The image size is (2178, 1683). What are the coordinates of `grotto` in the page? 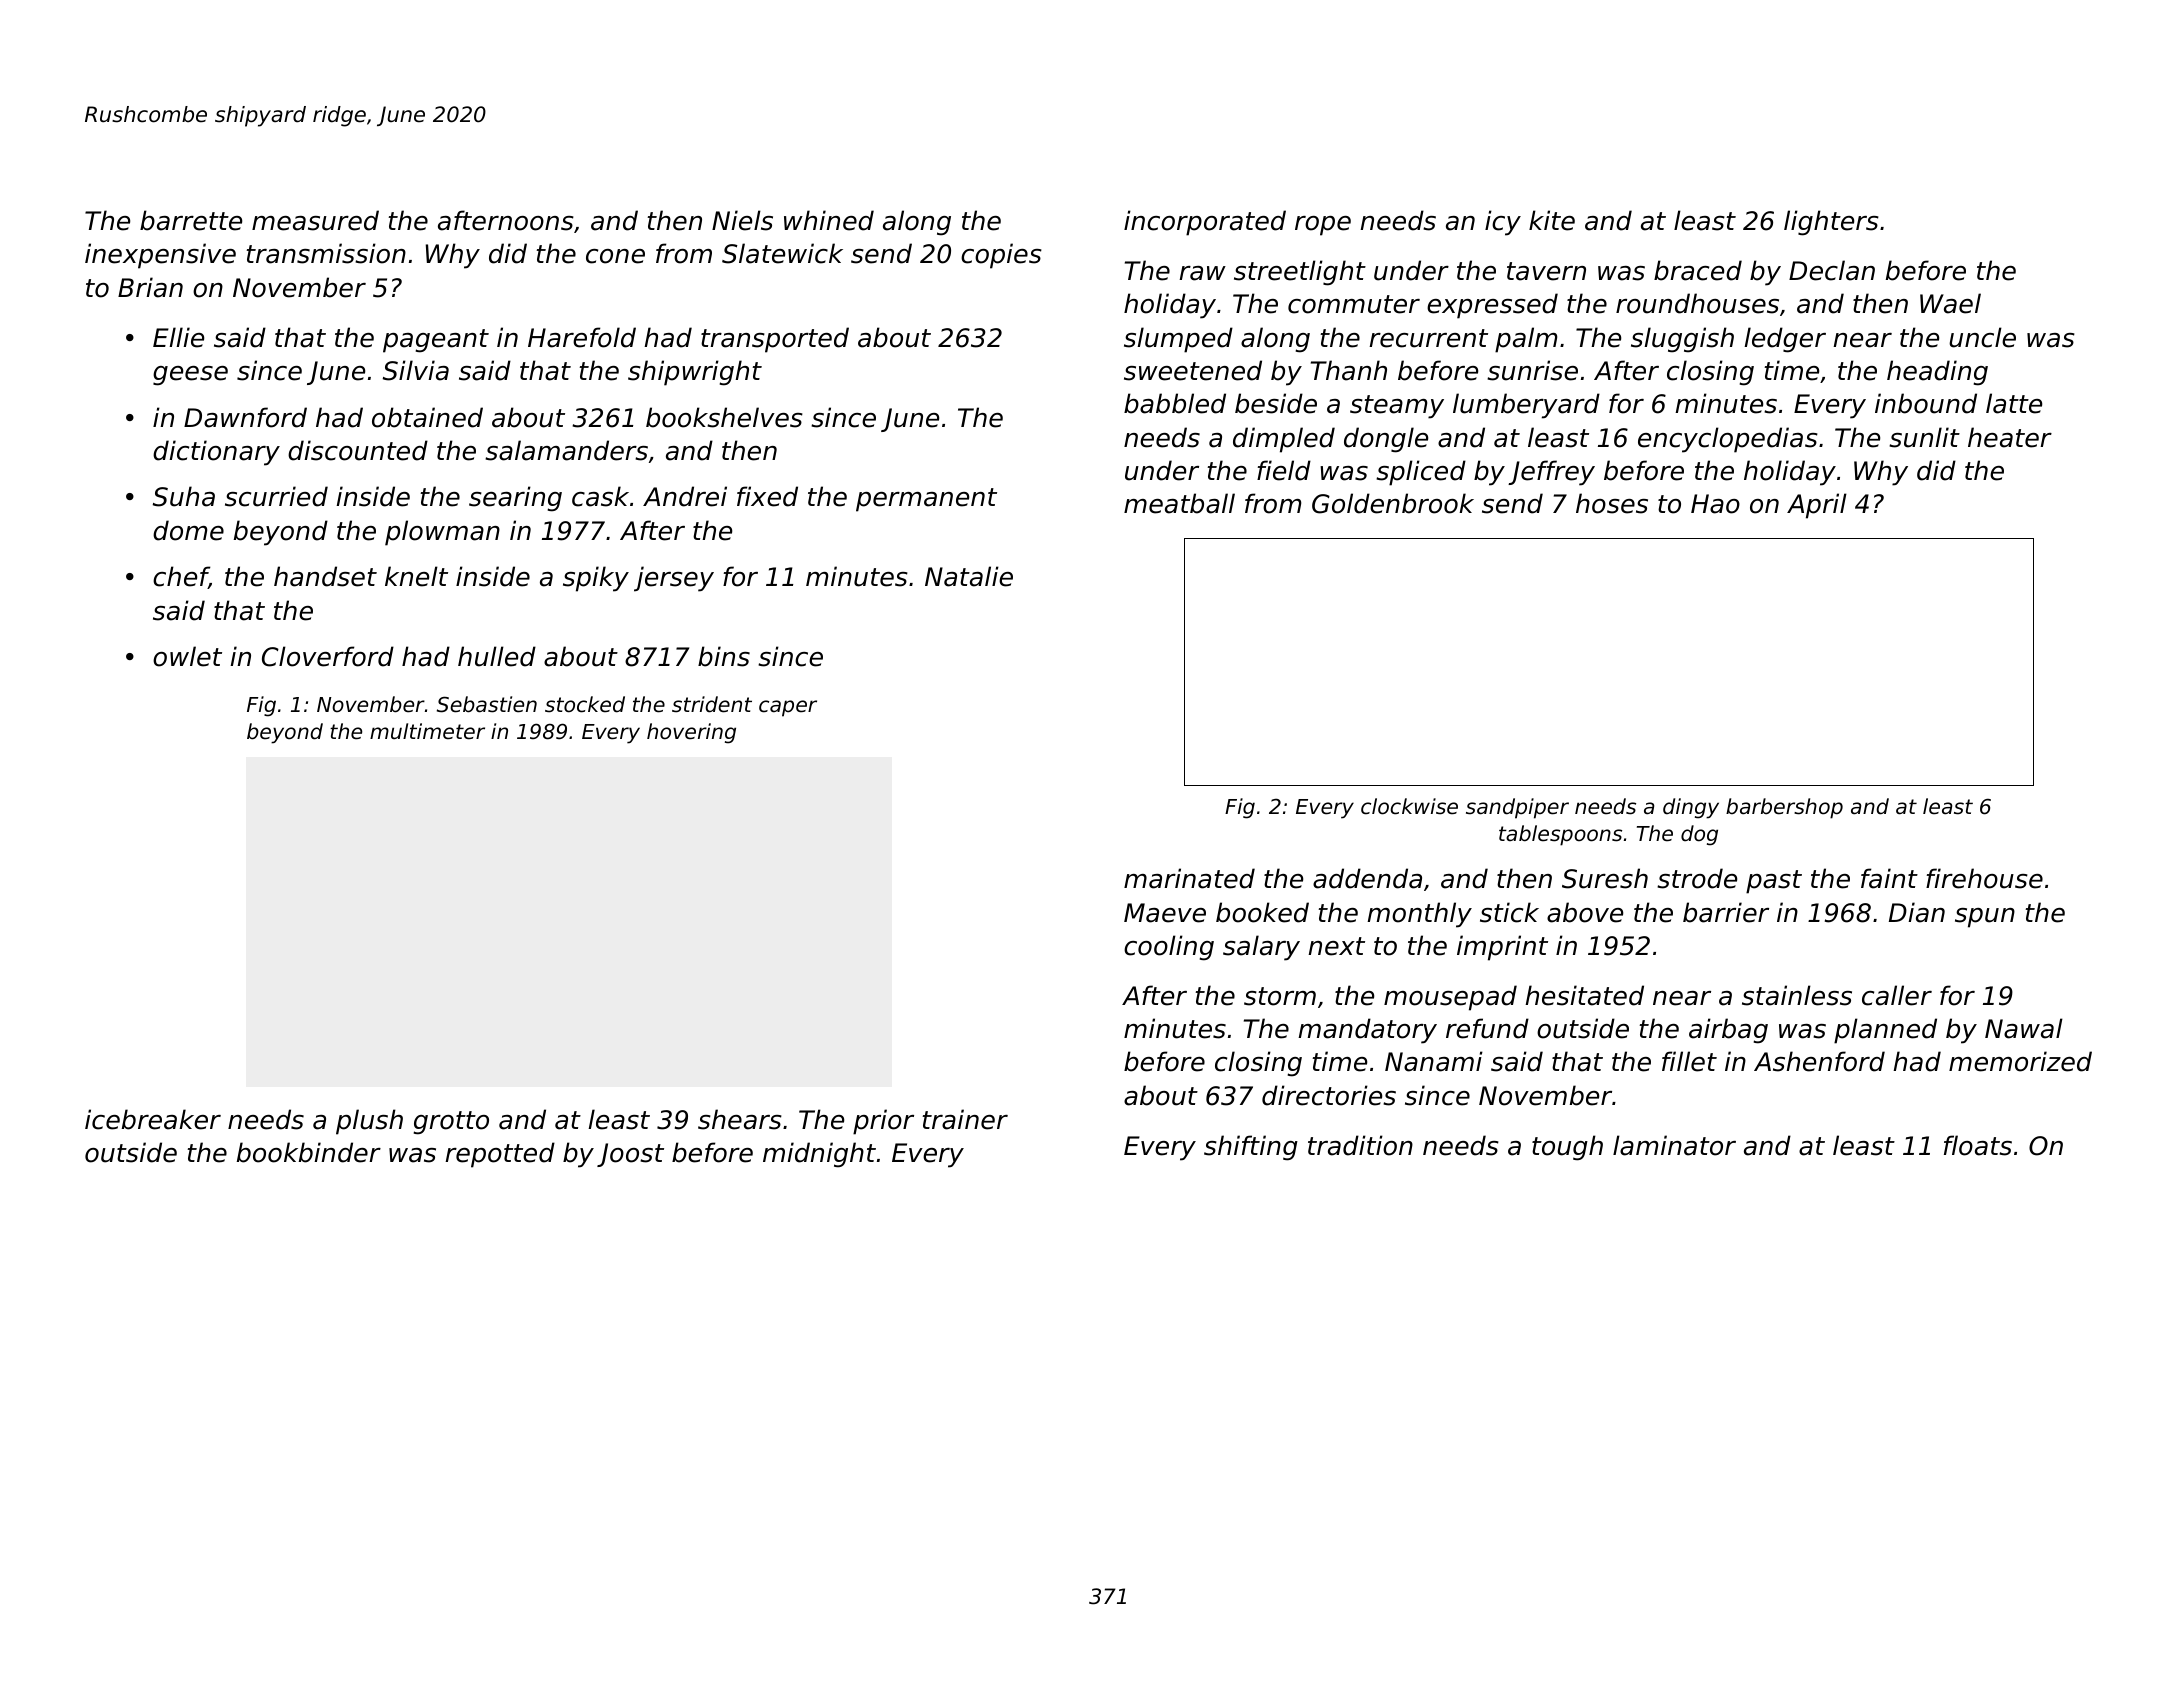 It's located at (451, 1123).
